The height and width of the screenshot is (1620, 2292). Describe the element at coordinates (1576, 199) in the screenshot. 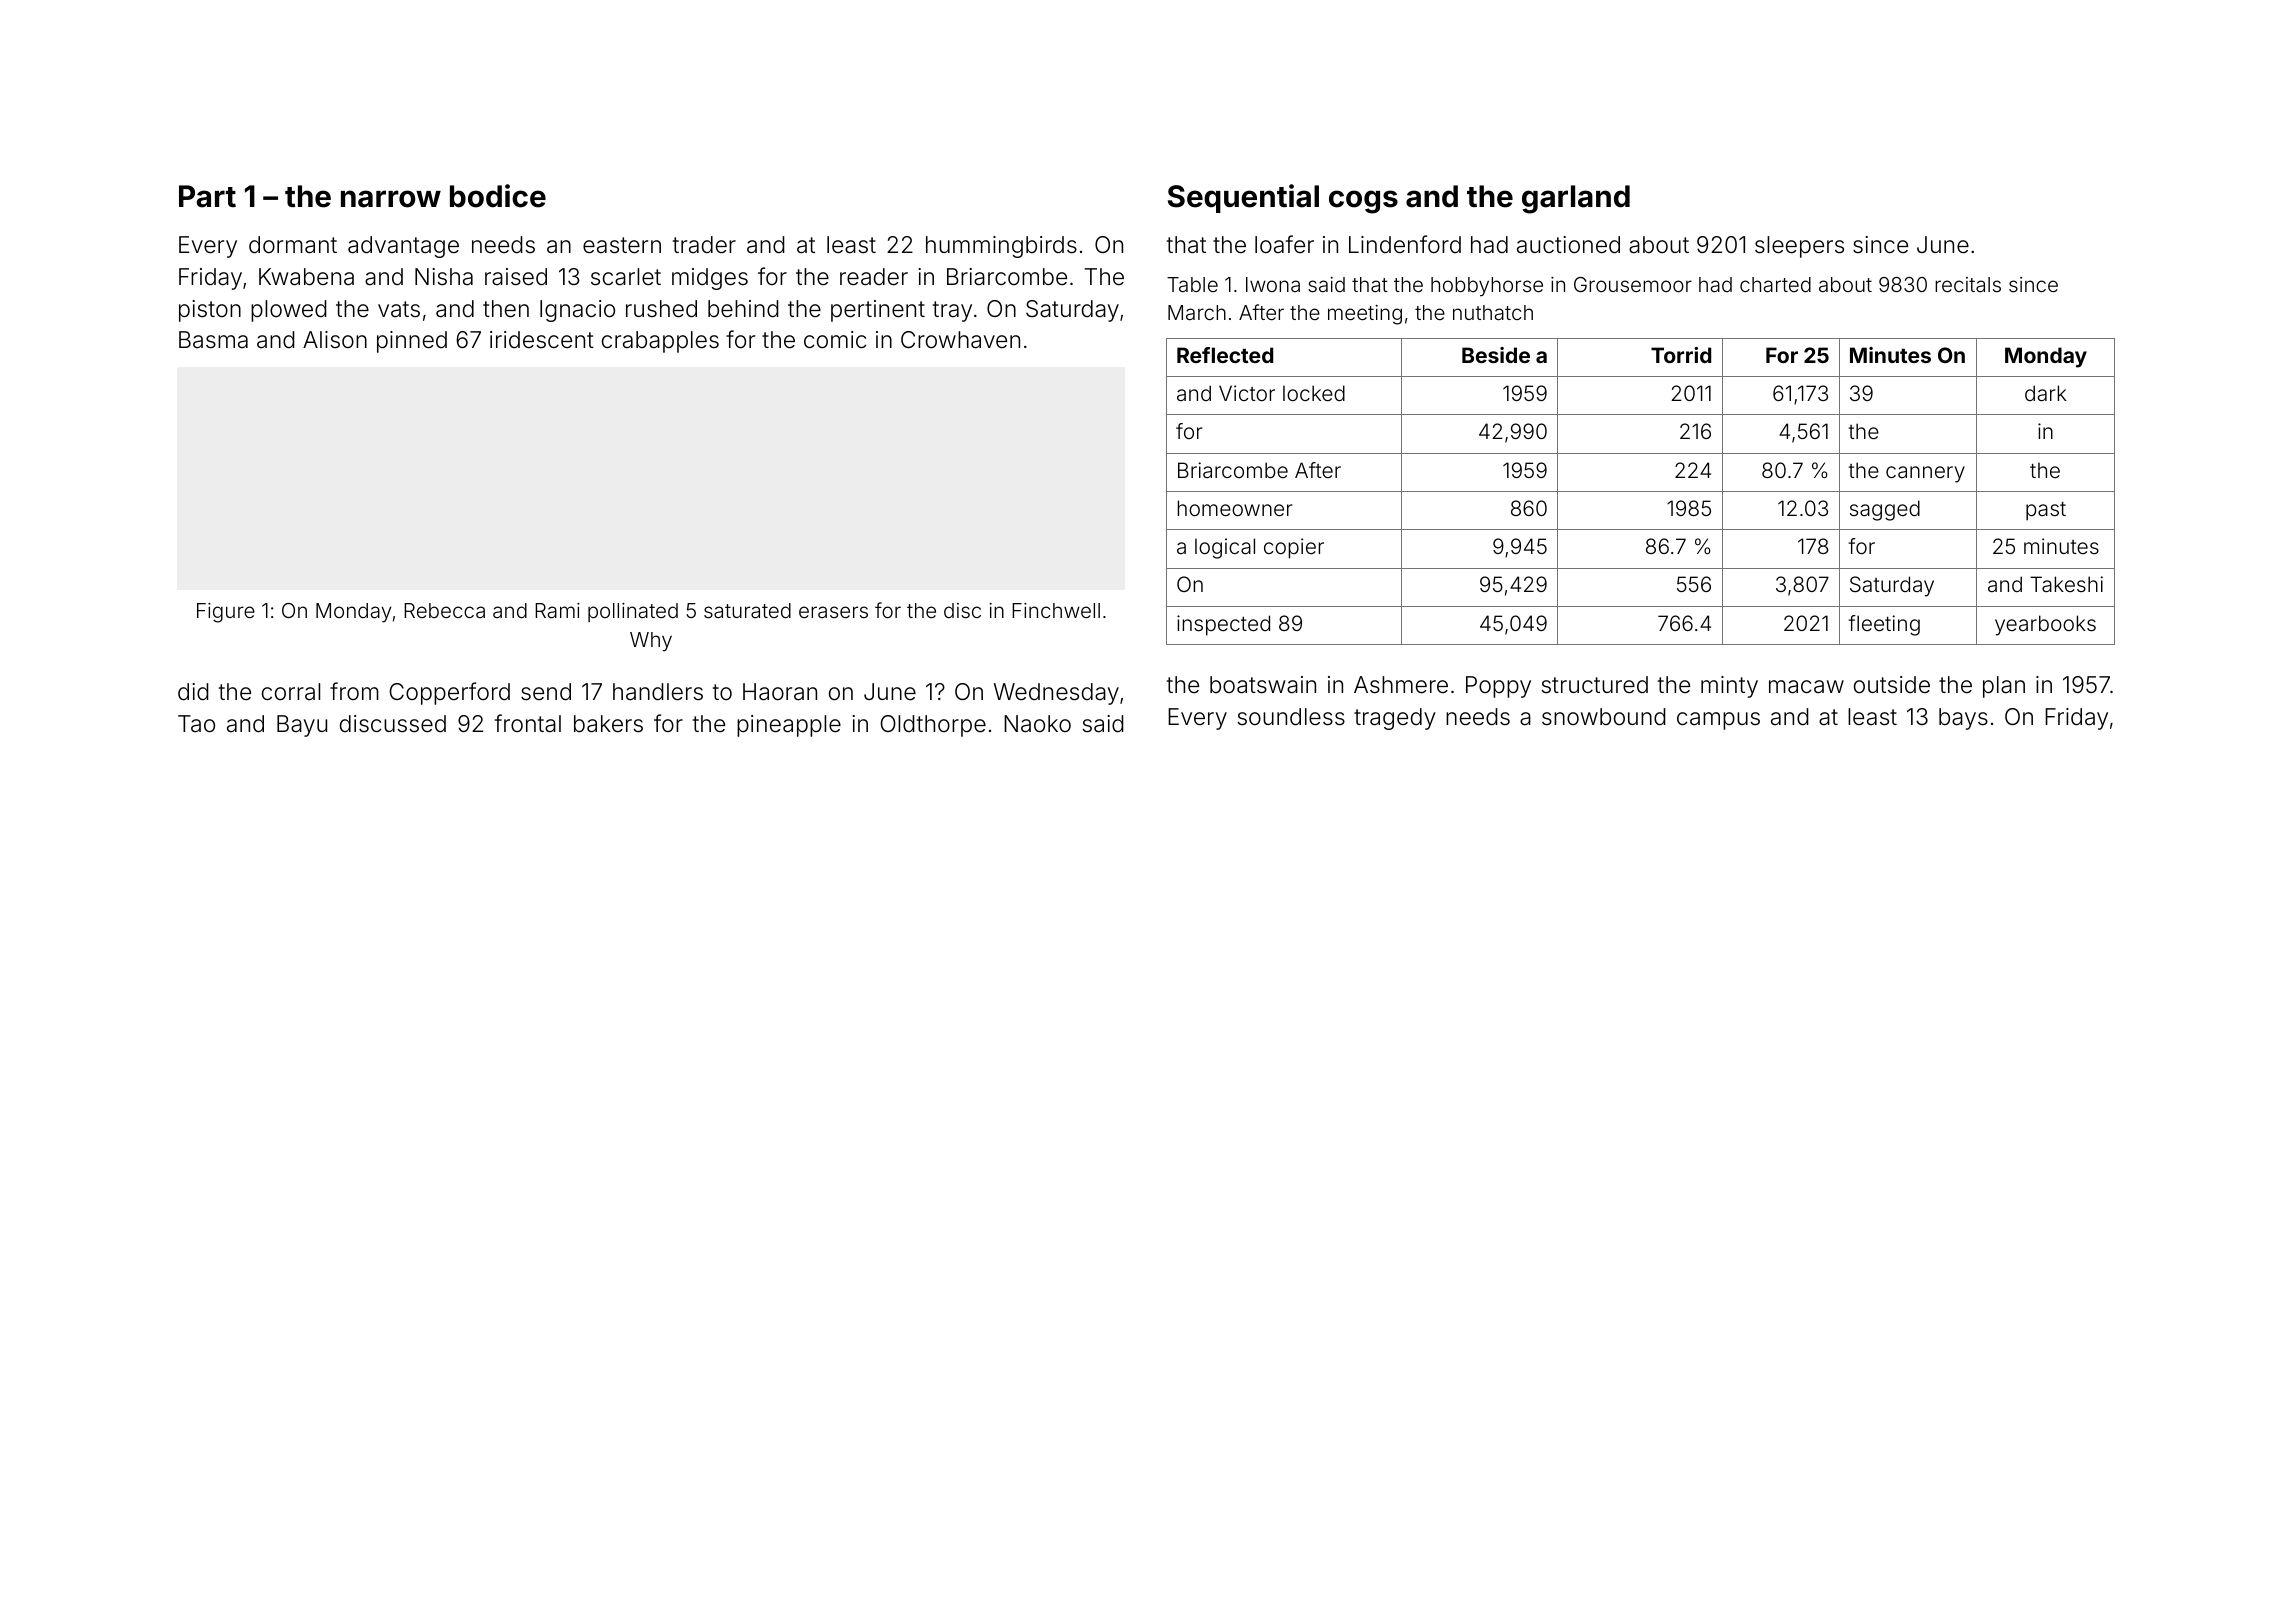

I see `garland` at that location.
